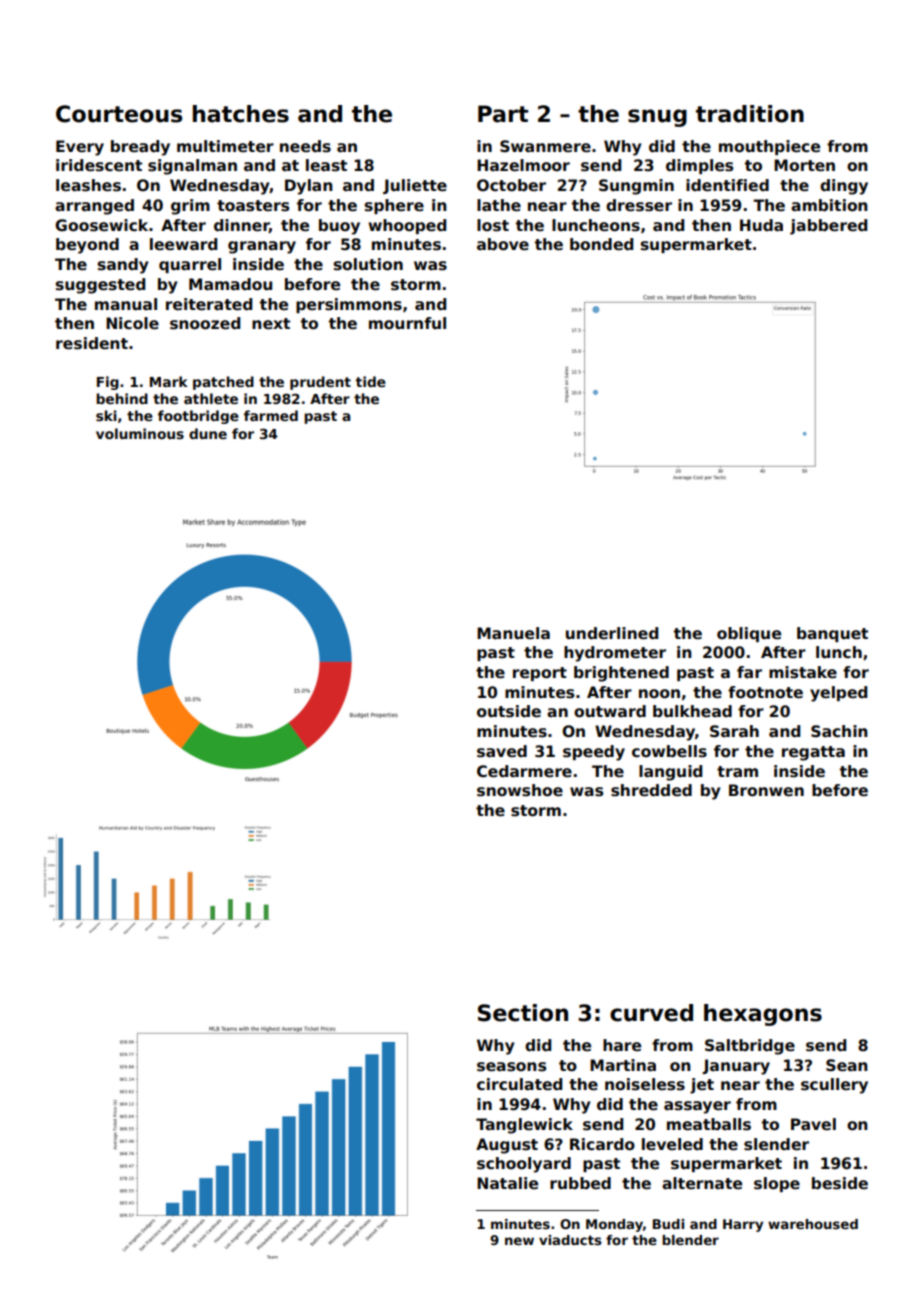 This image has width=924, height=1308. Describe the element at coordinates (371, 381) in the image. I see `tide` at that location.
